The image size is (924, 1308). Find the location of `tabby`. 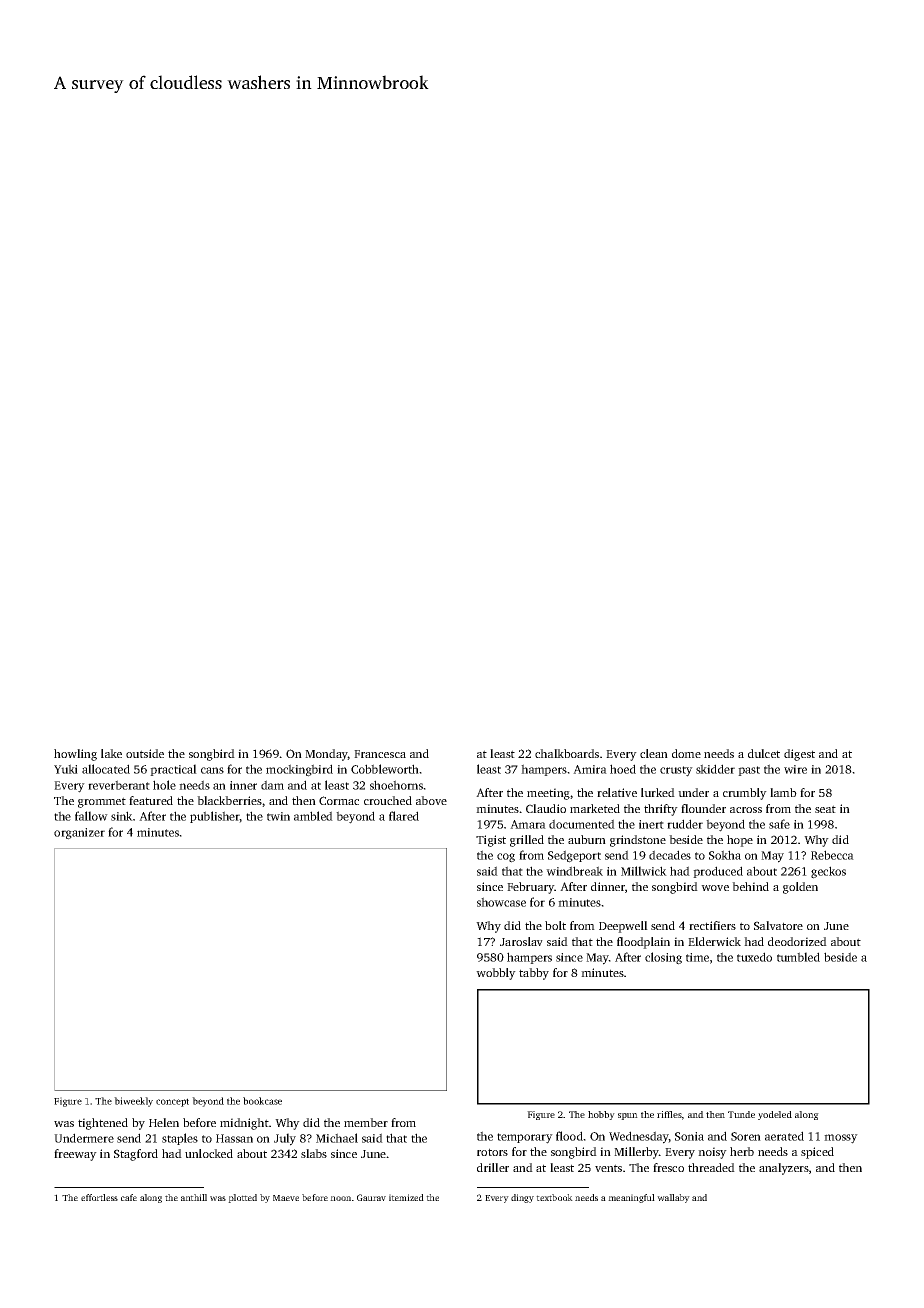

tabby is located at coordinates (534, 974).
